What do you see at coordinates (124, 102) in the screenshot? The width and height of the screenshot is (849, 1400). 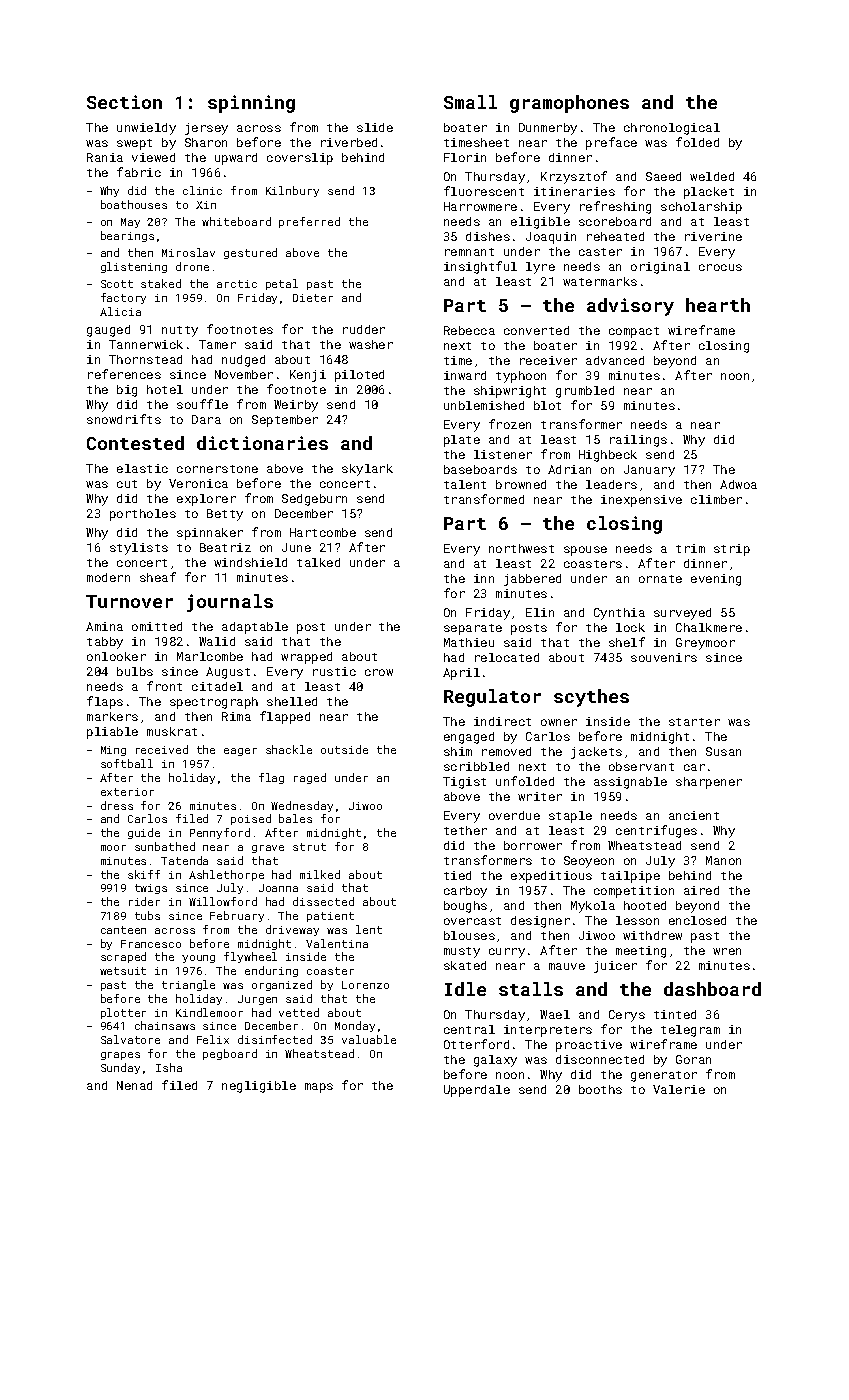 I see `Section` at bounding box center [124, 102].
